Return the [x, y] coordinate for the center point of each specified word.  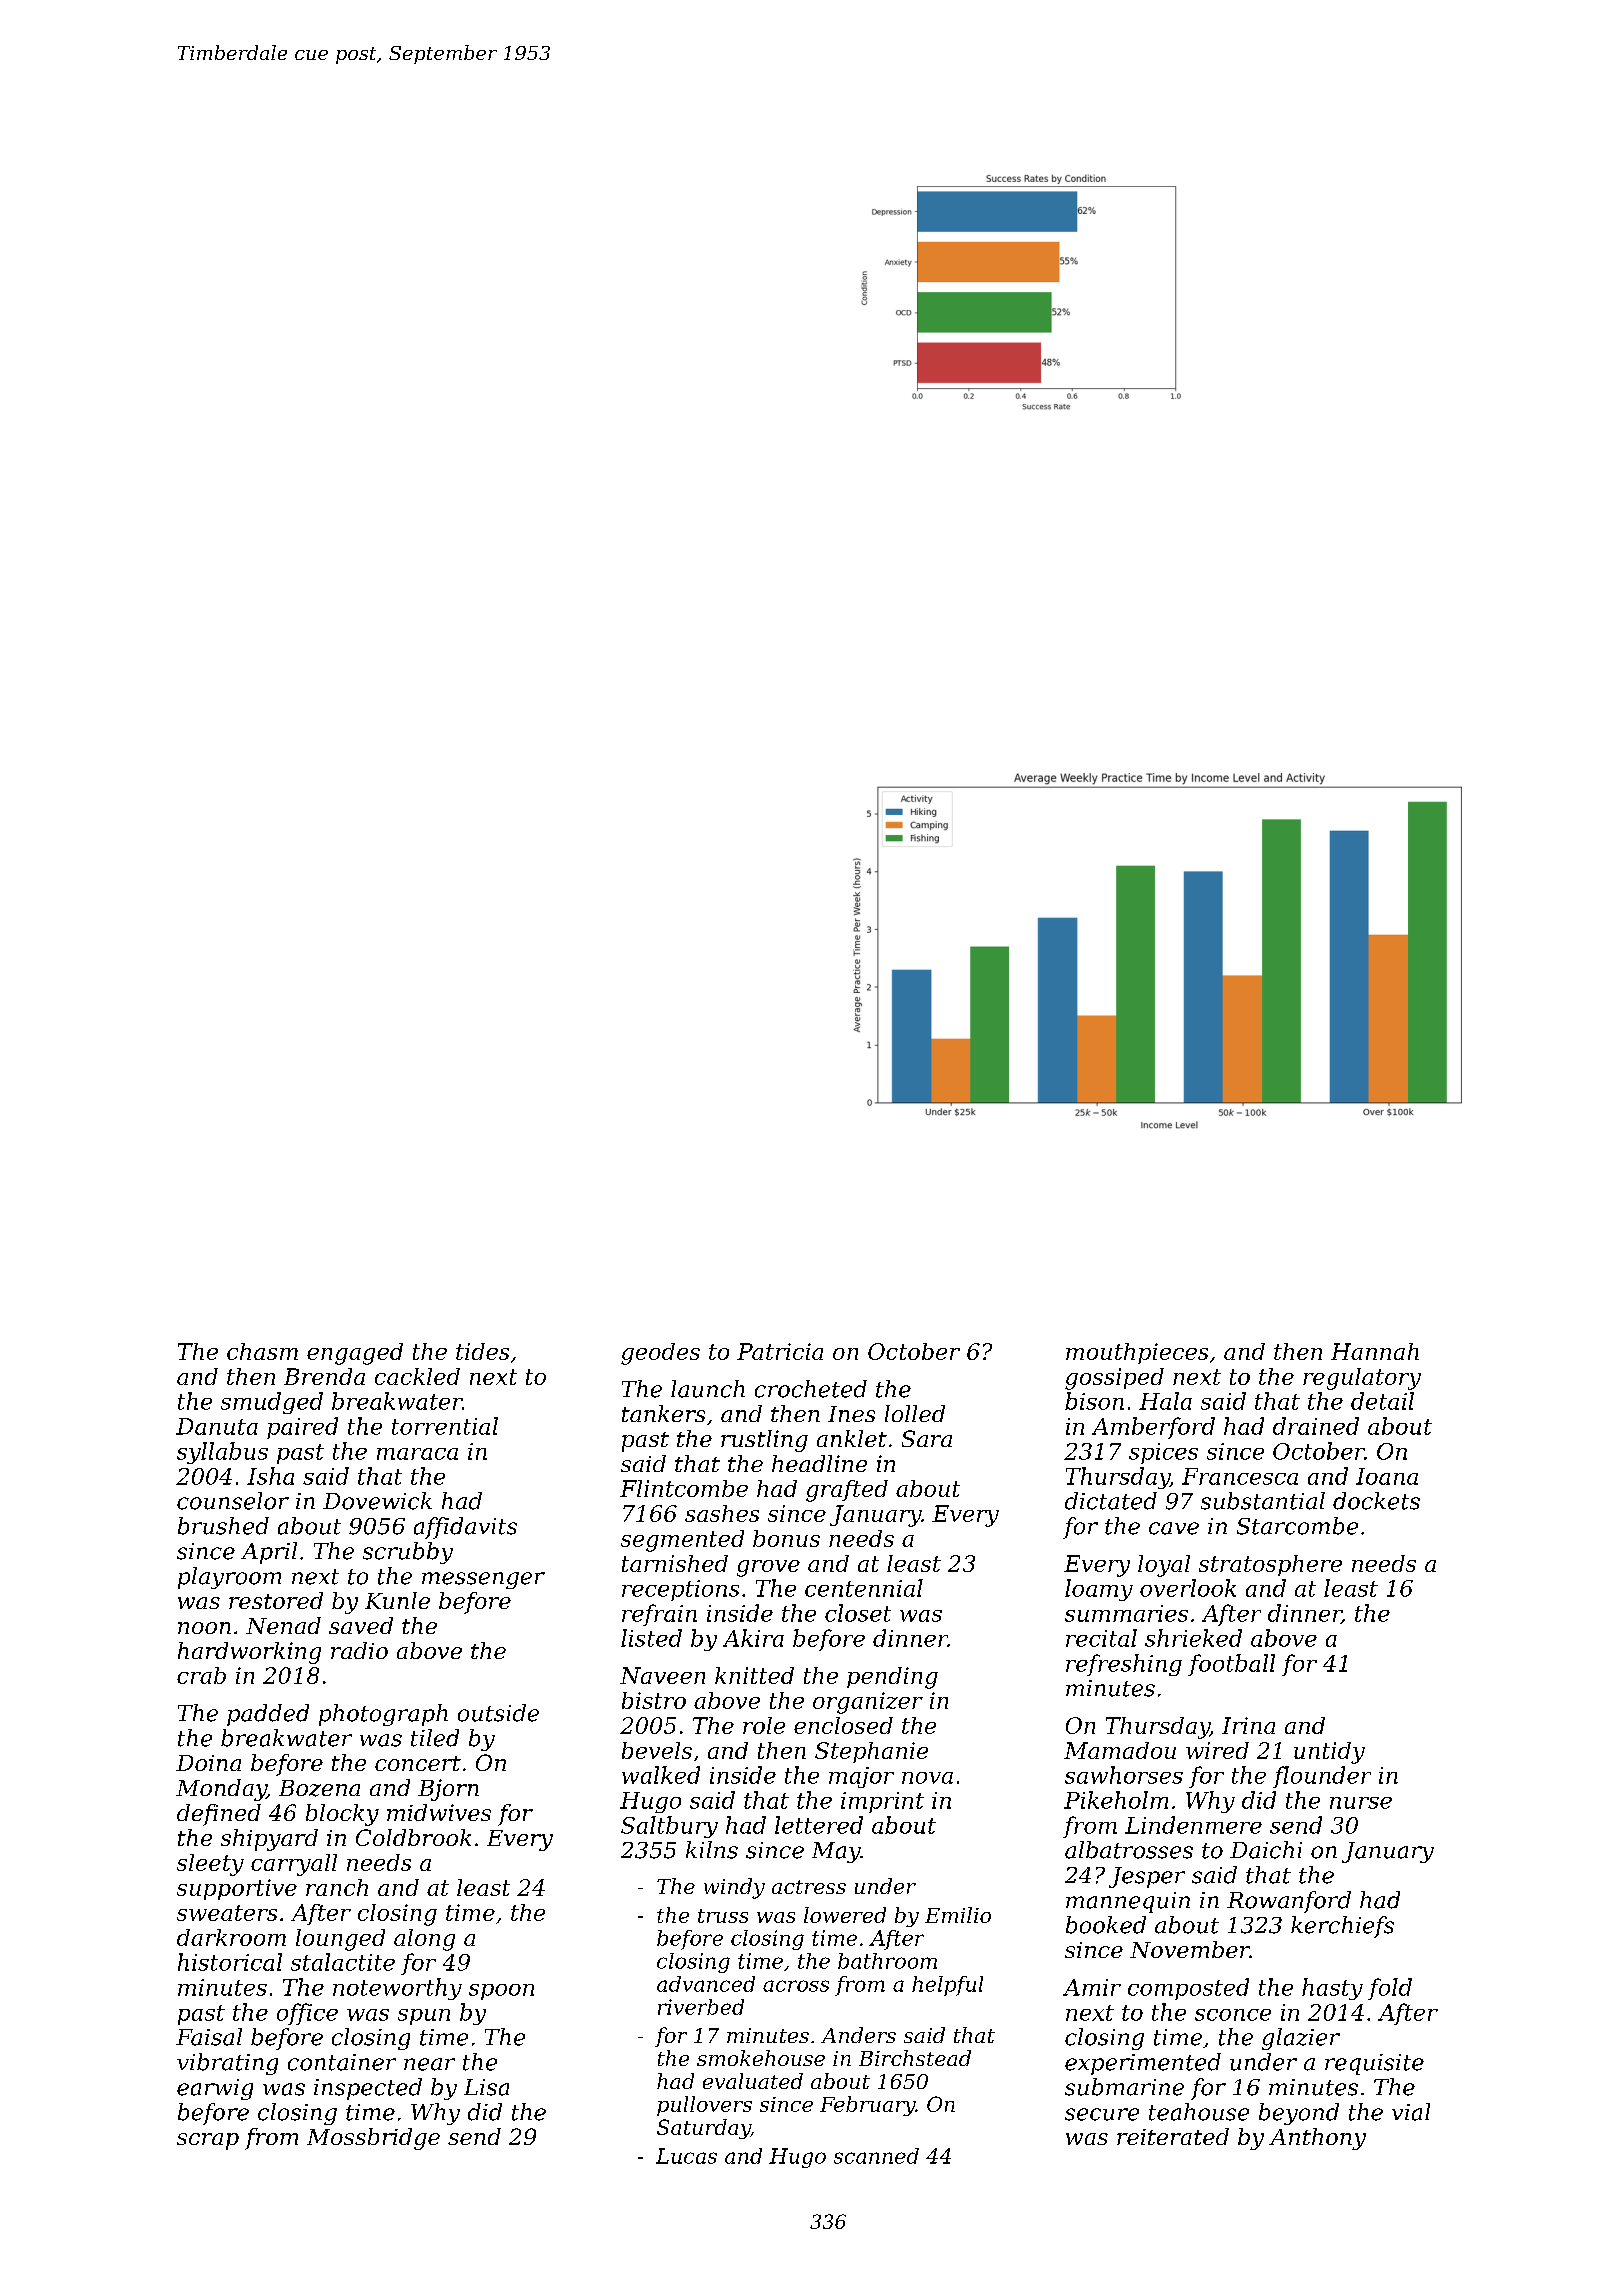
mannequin [1128, 1902]
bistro [654, 1700]
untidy [1329, 1753]
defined [219, 1815]
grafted [847, 1491]
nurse [1361, 1803]
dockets [1376, 1501]
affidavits [465, 1528]
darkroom [231, 1937]
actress [809, 1887]
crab [201, 1675]
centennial [864, 1588]
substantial [1263, 1501]
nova [927, 1778]
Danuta [217, 1426]
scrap [208, 2141]
